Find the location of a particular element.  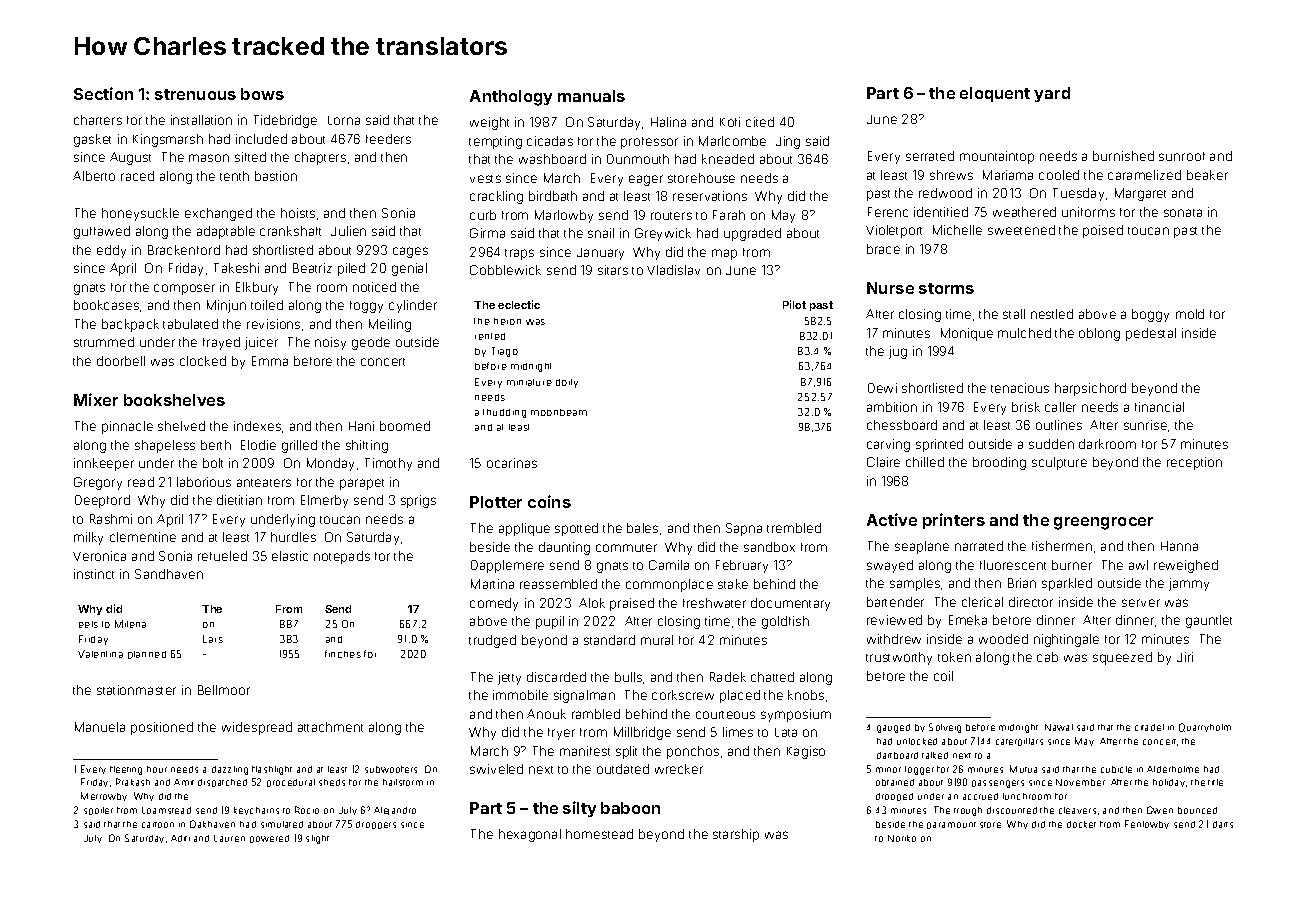

doorbell is located at coordinates (121, 361).
